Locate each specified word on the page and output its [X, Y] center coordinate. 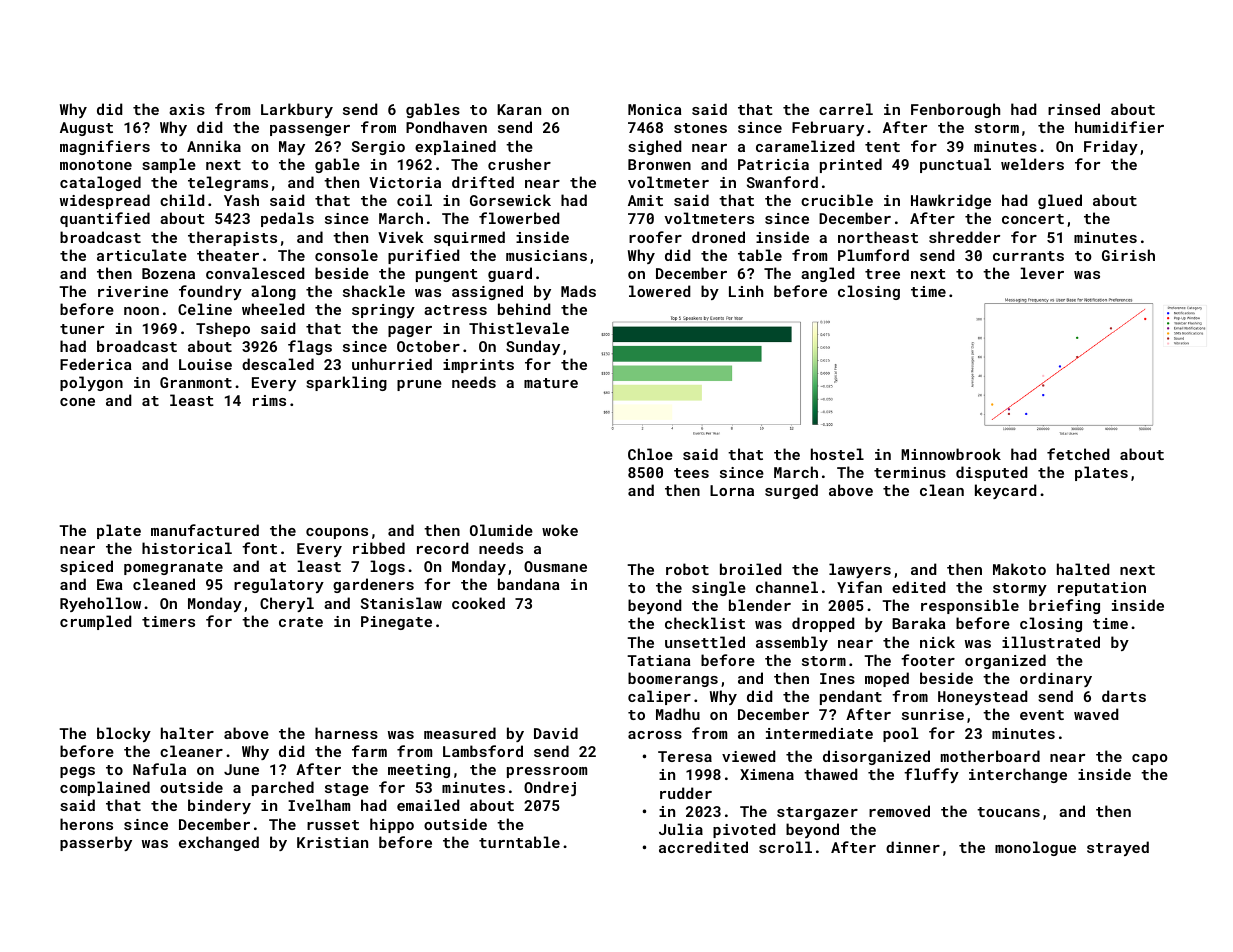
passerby [96, 843]
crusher [519, 164]
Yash [241, 200]
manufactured [205, 530]
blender [760, 605]
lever [1042, 273]
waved [1096, 714]
